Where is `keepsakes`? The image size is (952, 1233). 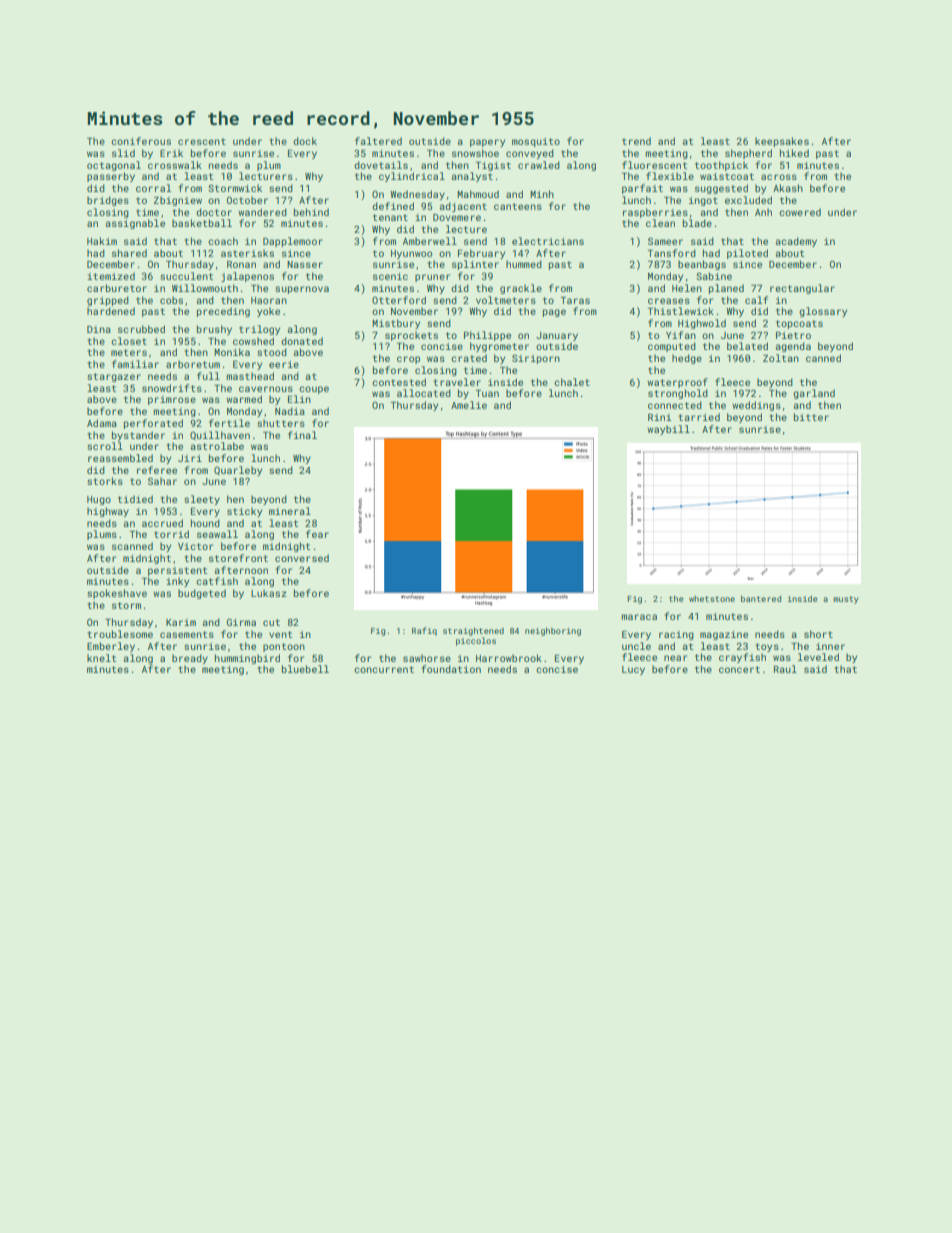
keepsakes is located at coordinates (782, 142).
